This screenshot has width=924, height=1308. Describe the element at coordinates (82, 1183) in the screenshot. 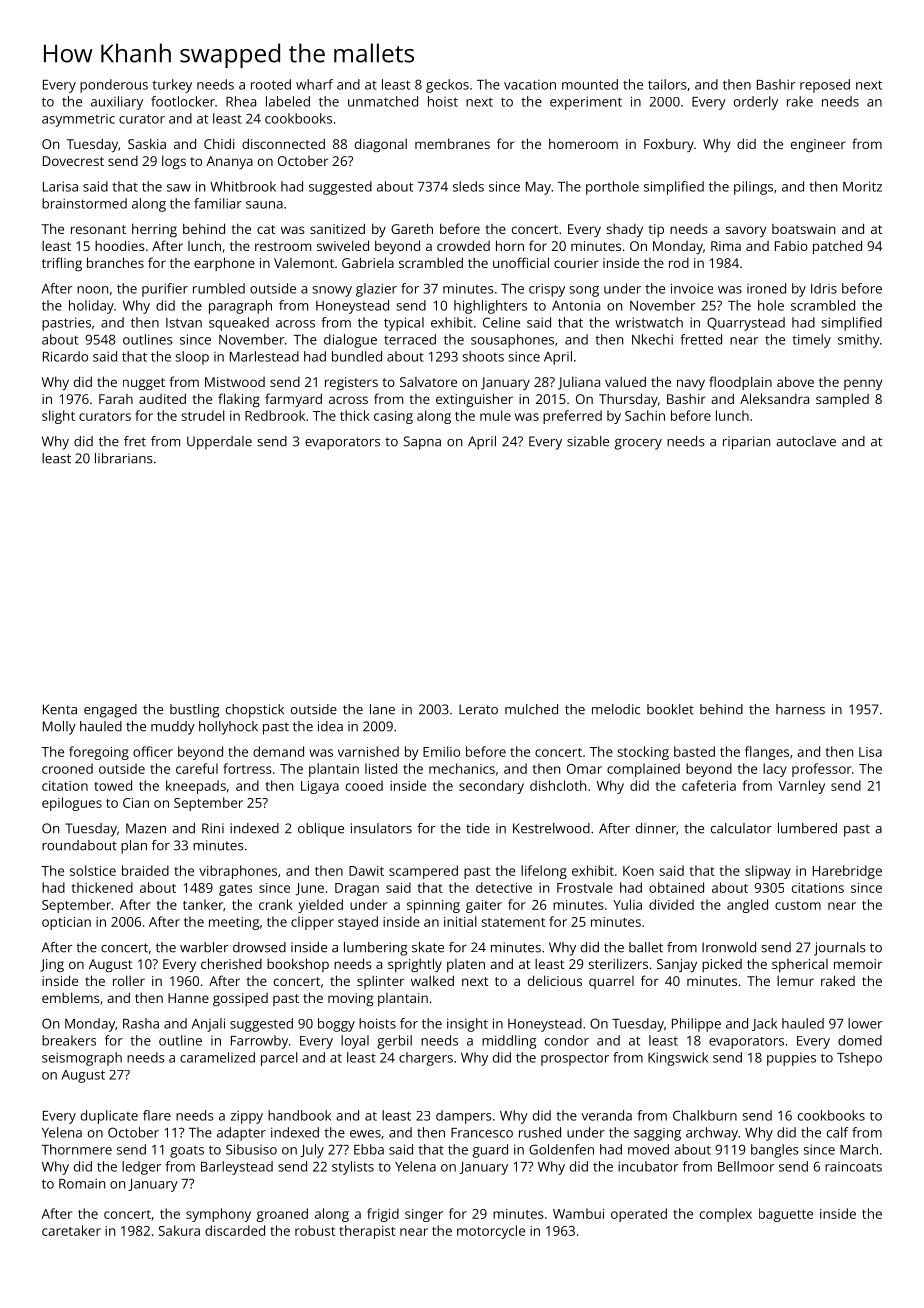

I see `Romain` at that location.
